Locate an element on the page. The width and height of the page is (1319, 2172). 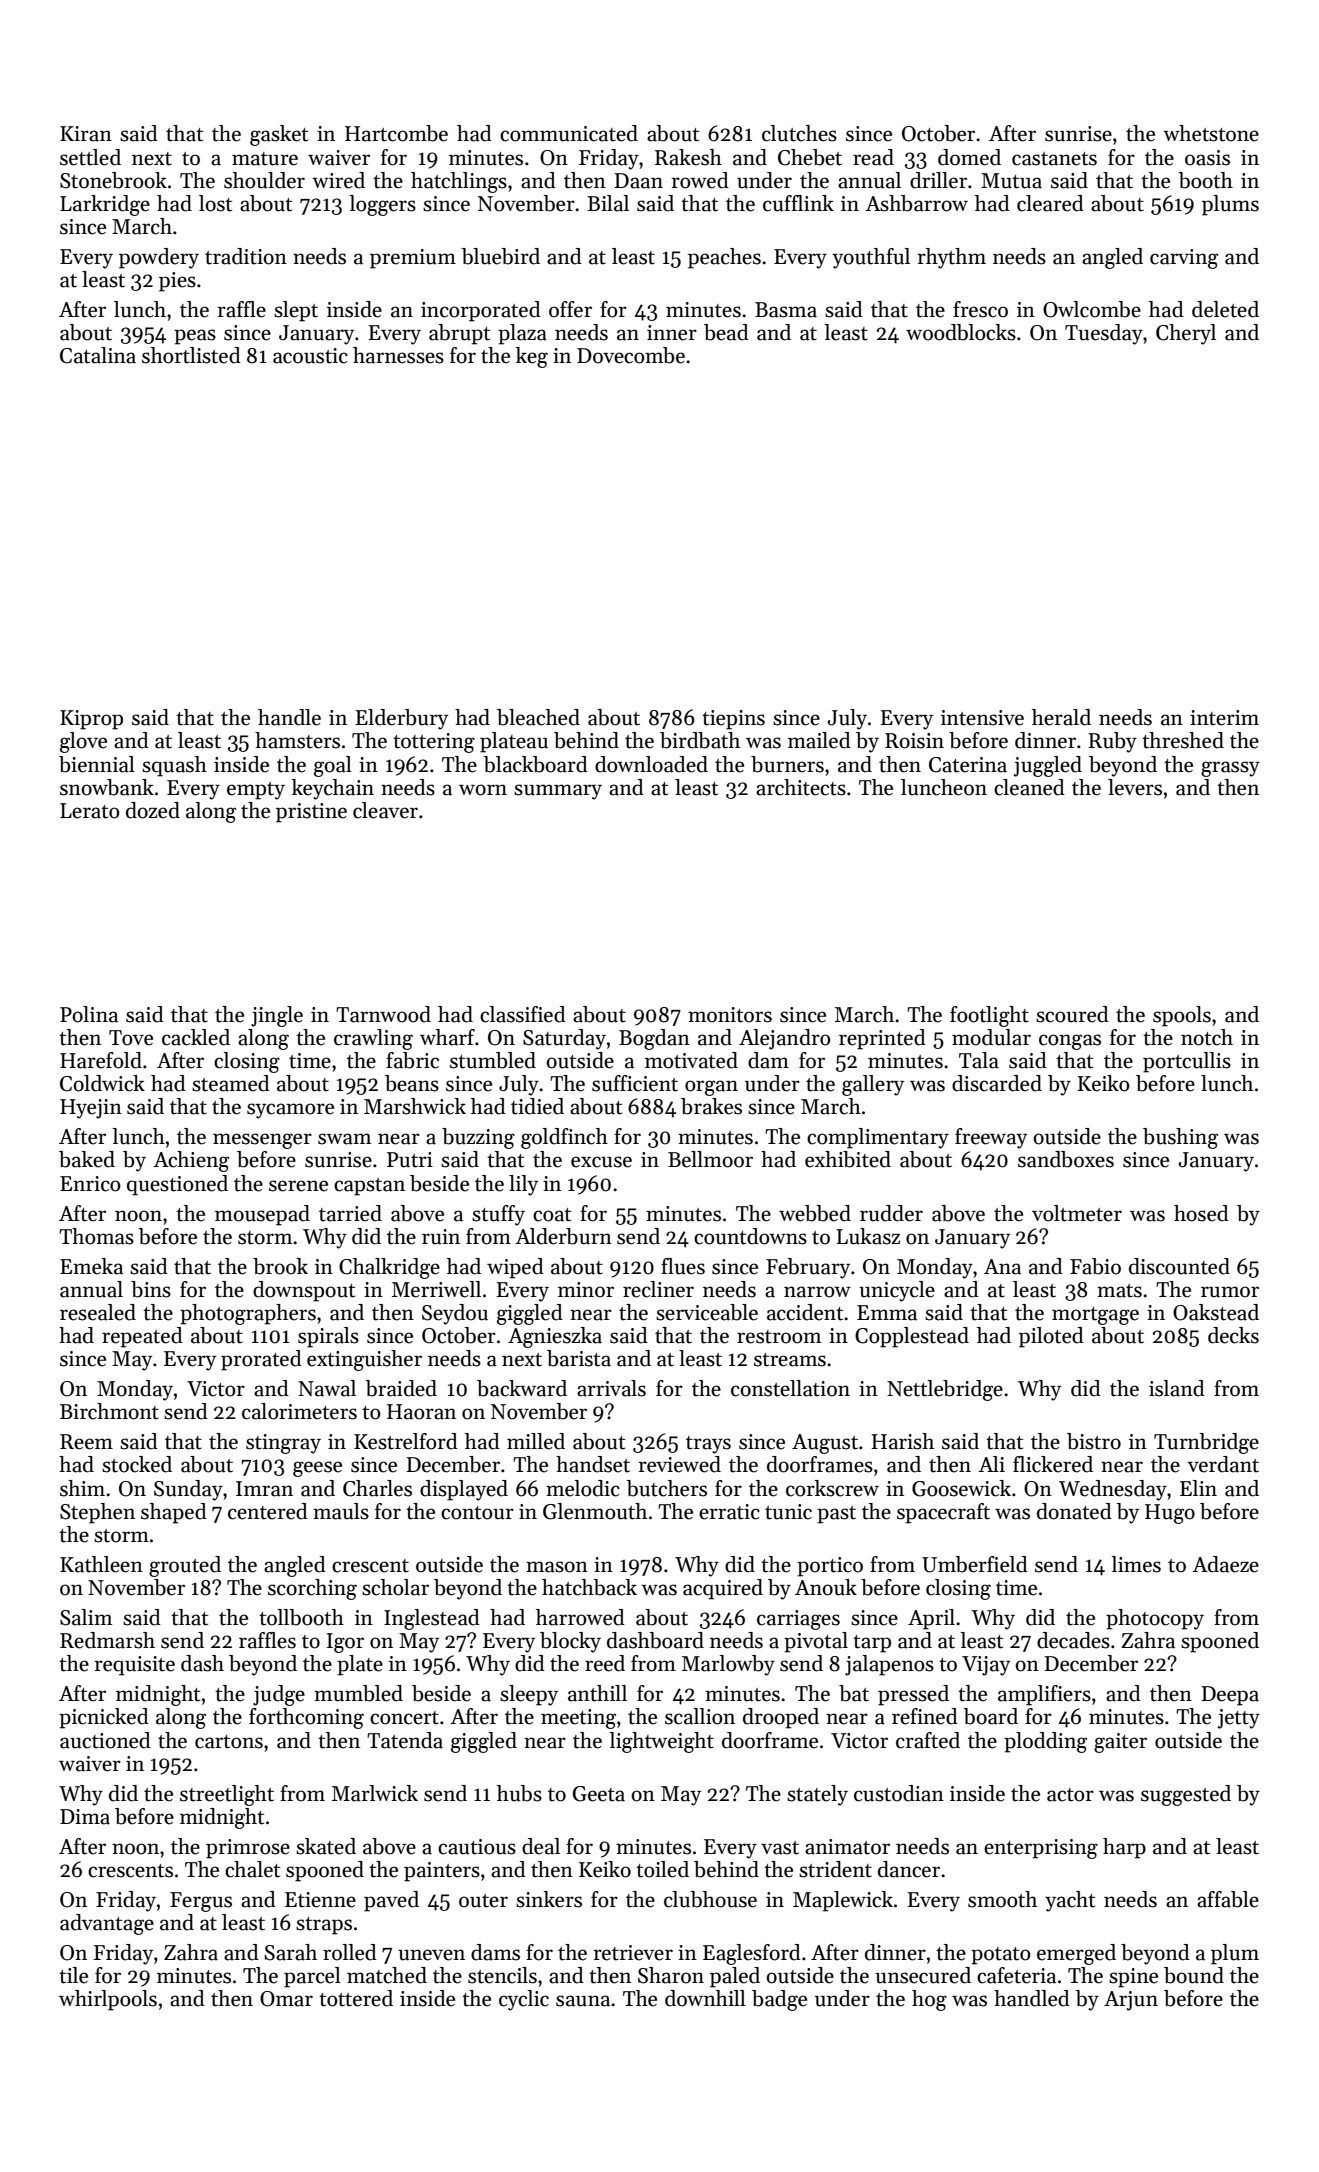
bistro is located at coordinates (1094, 1441).
